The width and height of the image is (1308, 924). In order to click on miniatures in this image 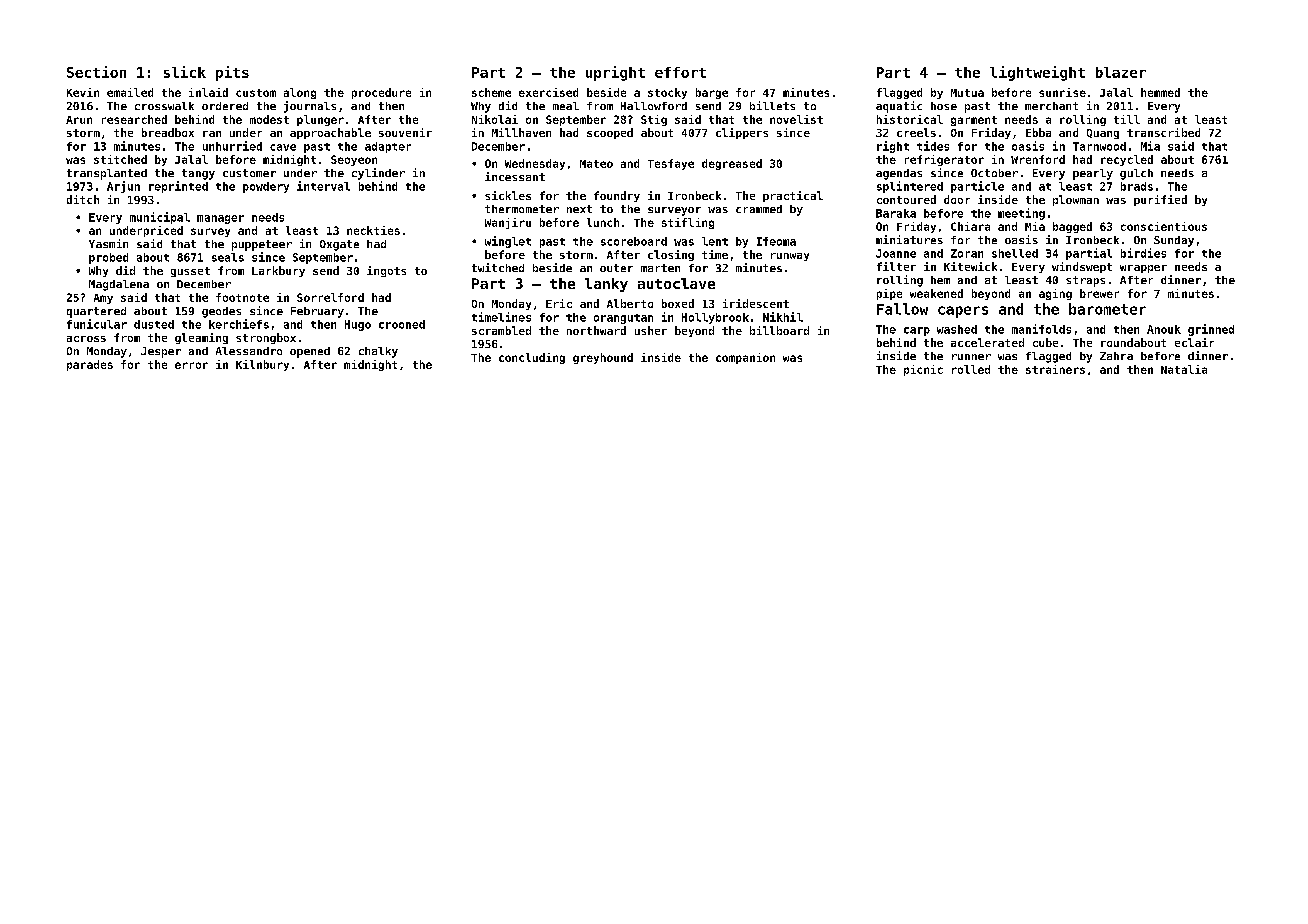, I will do `click(909, 239)`.
